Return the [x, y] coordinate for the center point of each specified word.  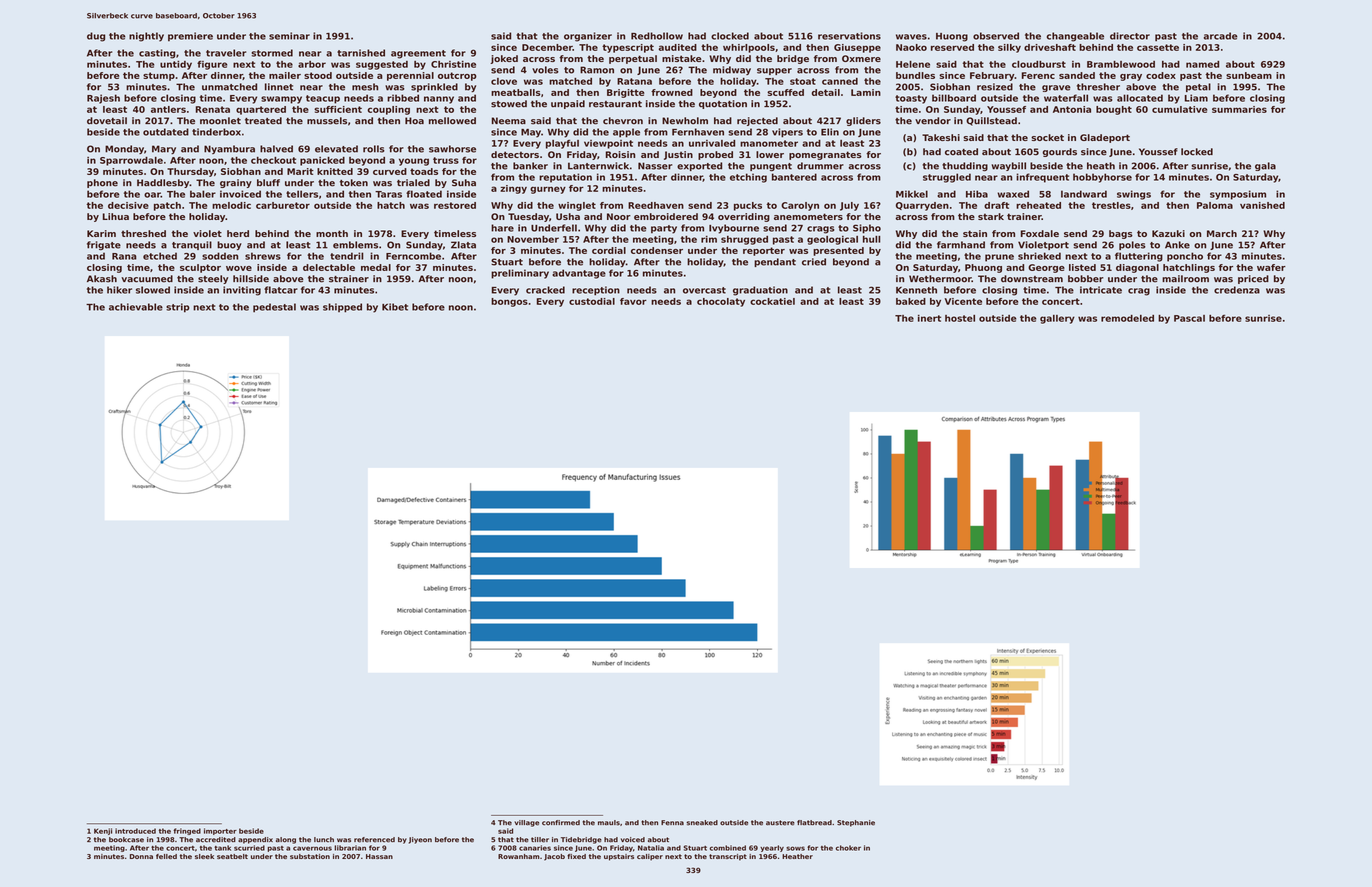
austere [780, 823]
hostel [960, 318]
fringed [187, 831]
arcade [1221, 36]
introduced [135, 831]
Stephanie [856, 823]
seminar [289, 36]
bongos [509, 302]
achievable [136, 307]
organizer [588, 37]
